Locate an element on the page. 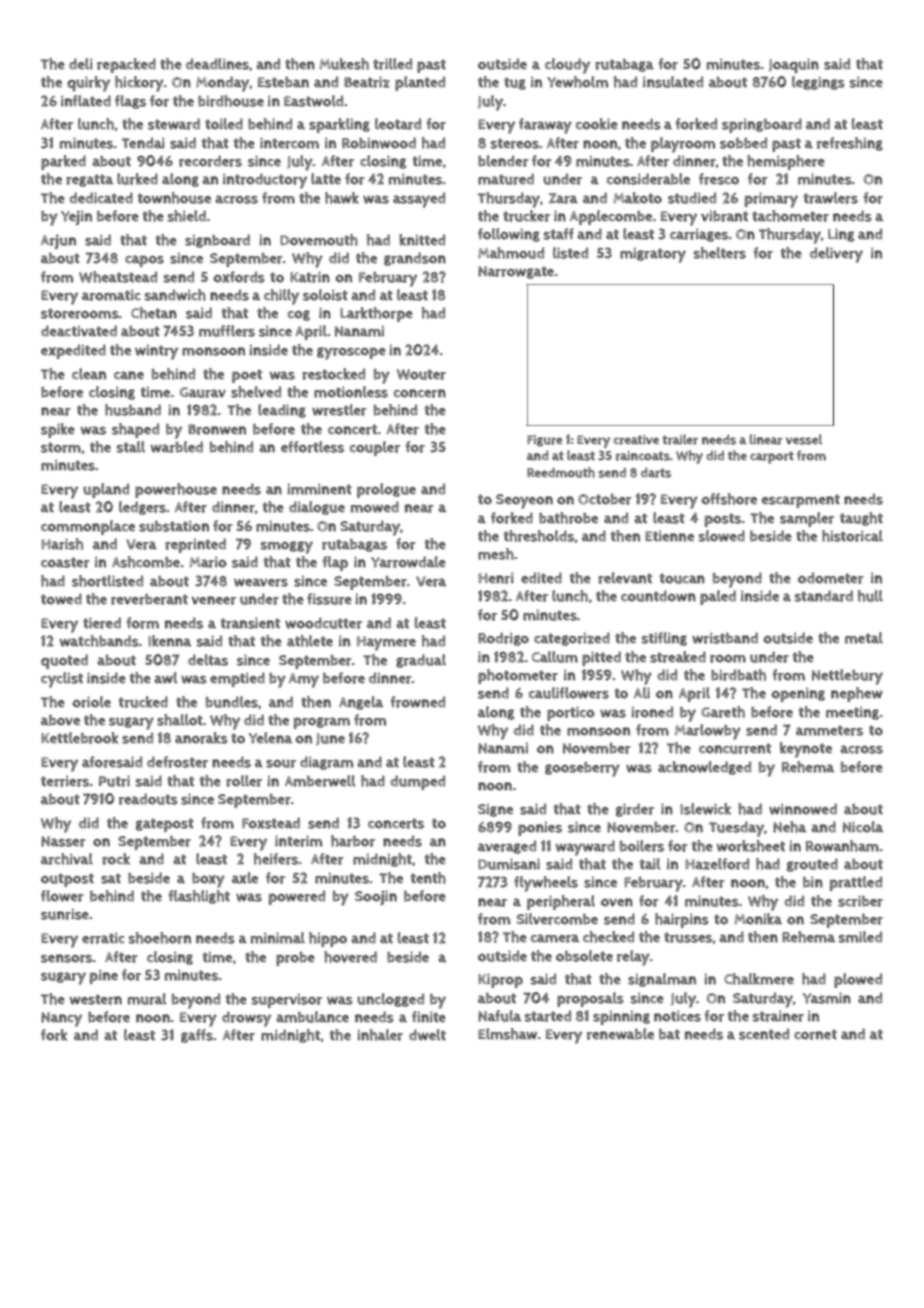 The width and height of the page is (924, 1308). inflated is located at coordinates (86, 101).
